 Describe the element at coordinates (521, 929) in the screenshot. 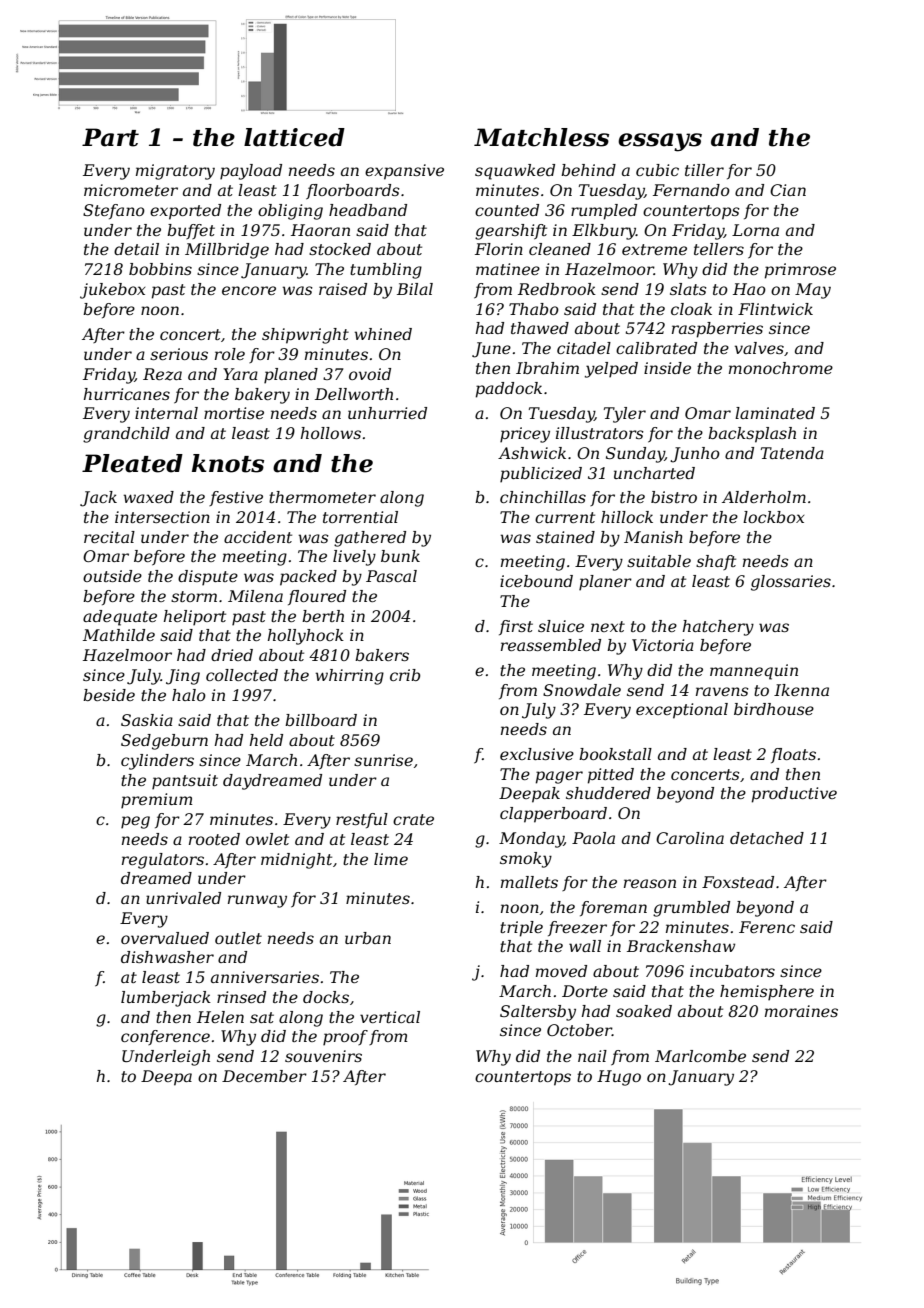

I see `triple` at that location.
